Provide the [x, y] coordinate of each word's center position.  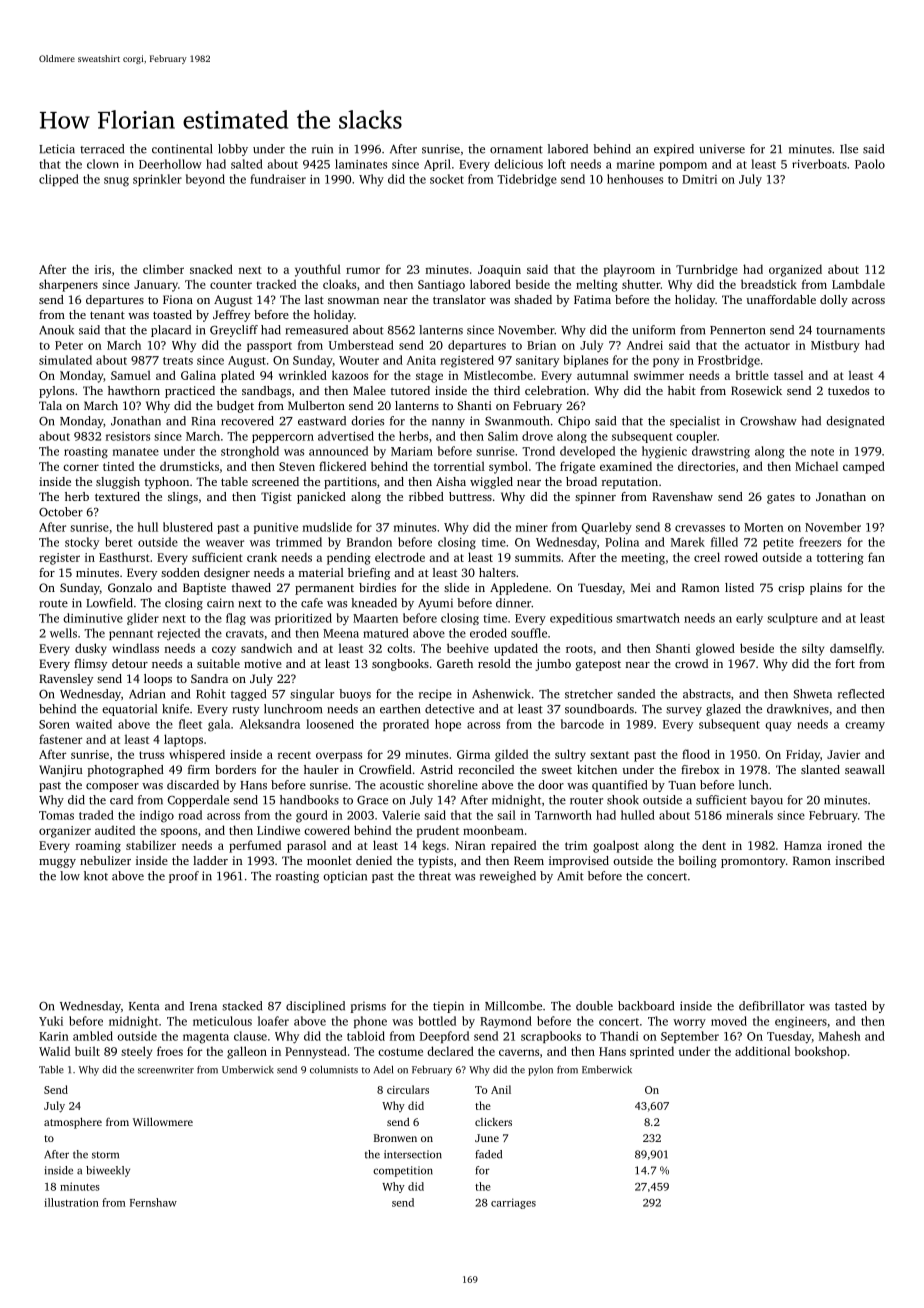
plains [826, 589]
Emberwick [607, 1069]
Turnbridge [707, 270]
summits [538, 557]
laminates [361, 164]
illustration [71, 1202]
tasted [851, 1006]
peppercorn [283, 438]
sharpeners [68, 285]
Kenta [144, 1006]
